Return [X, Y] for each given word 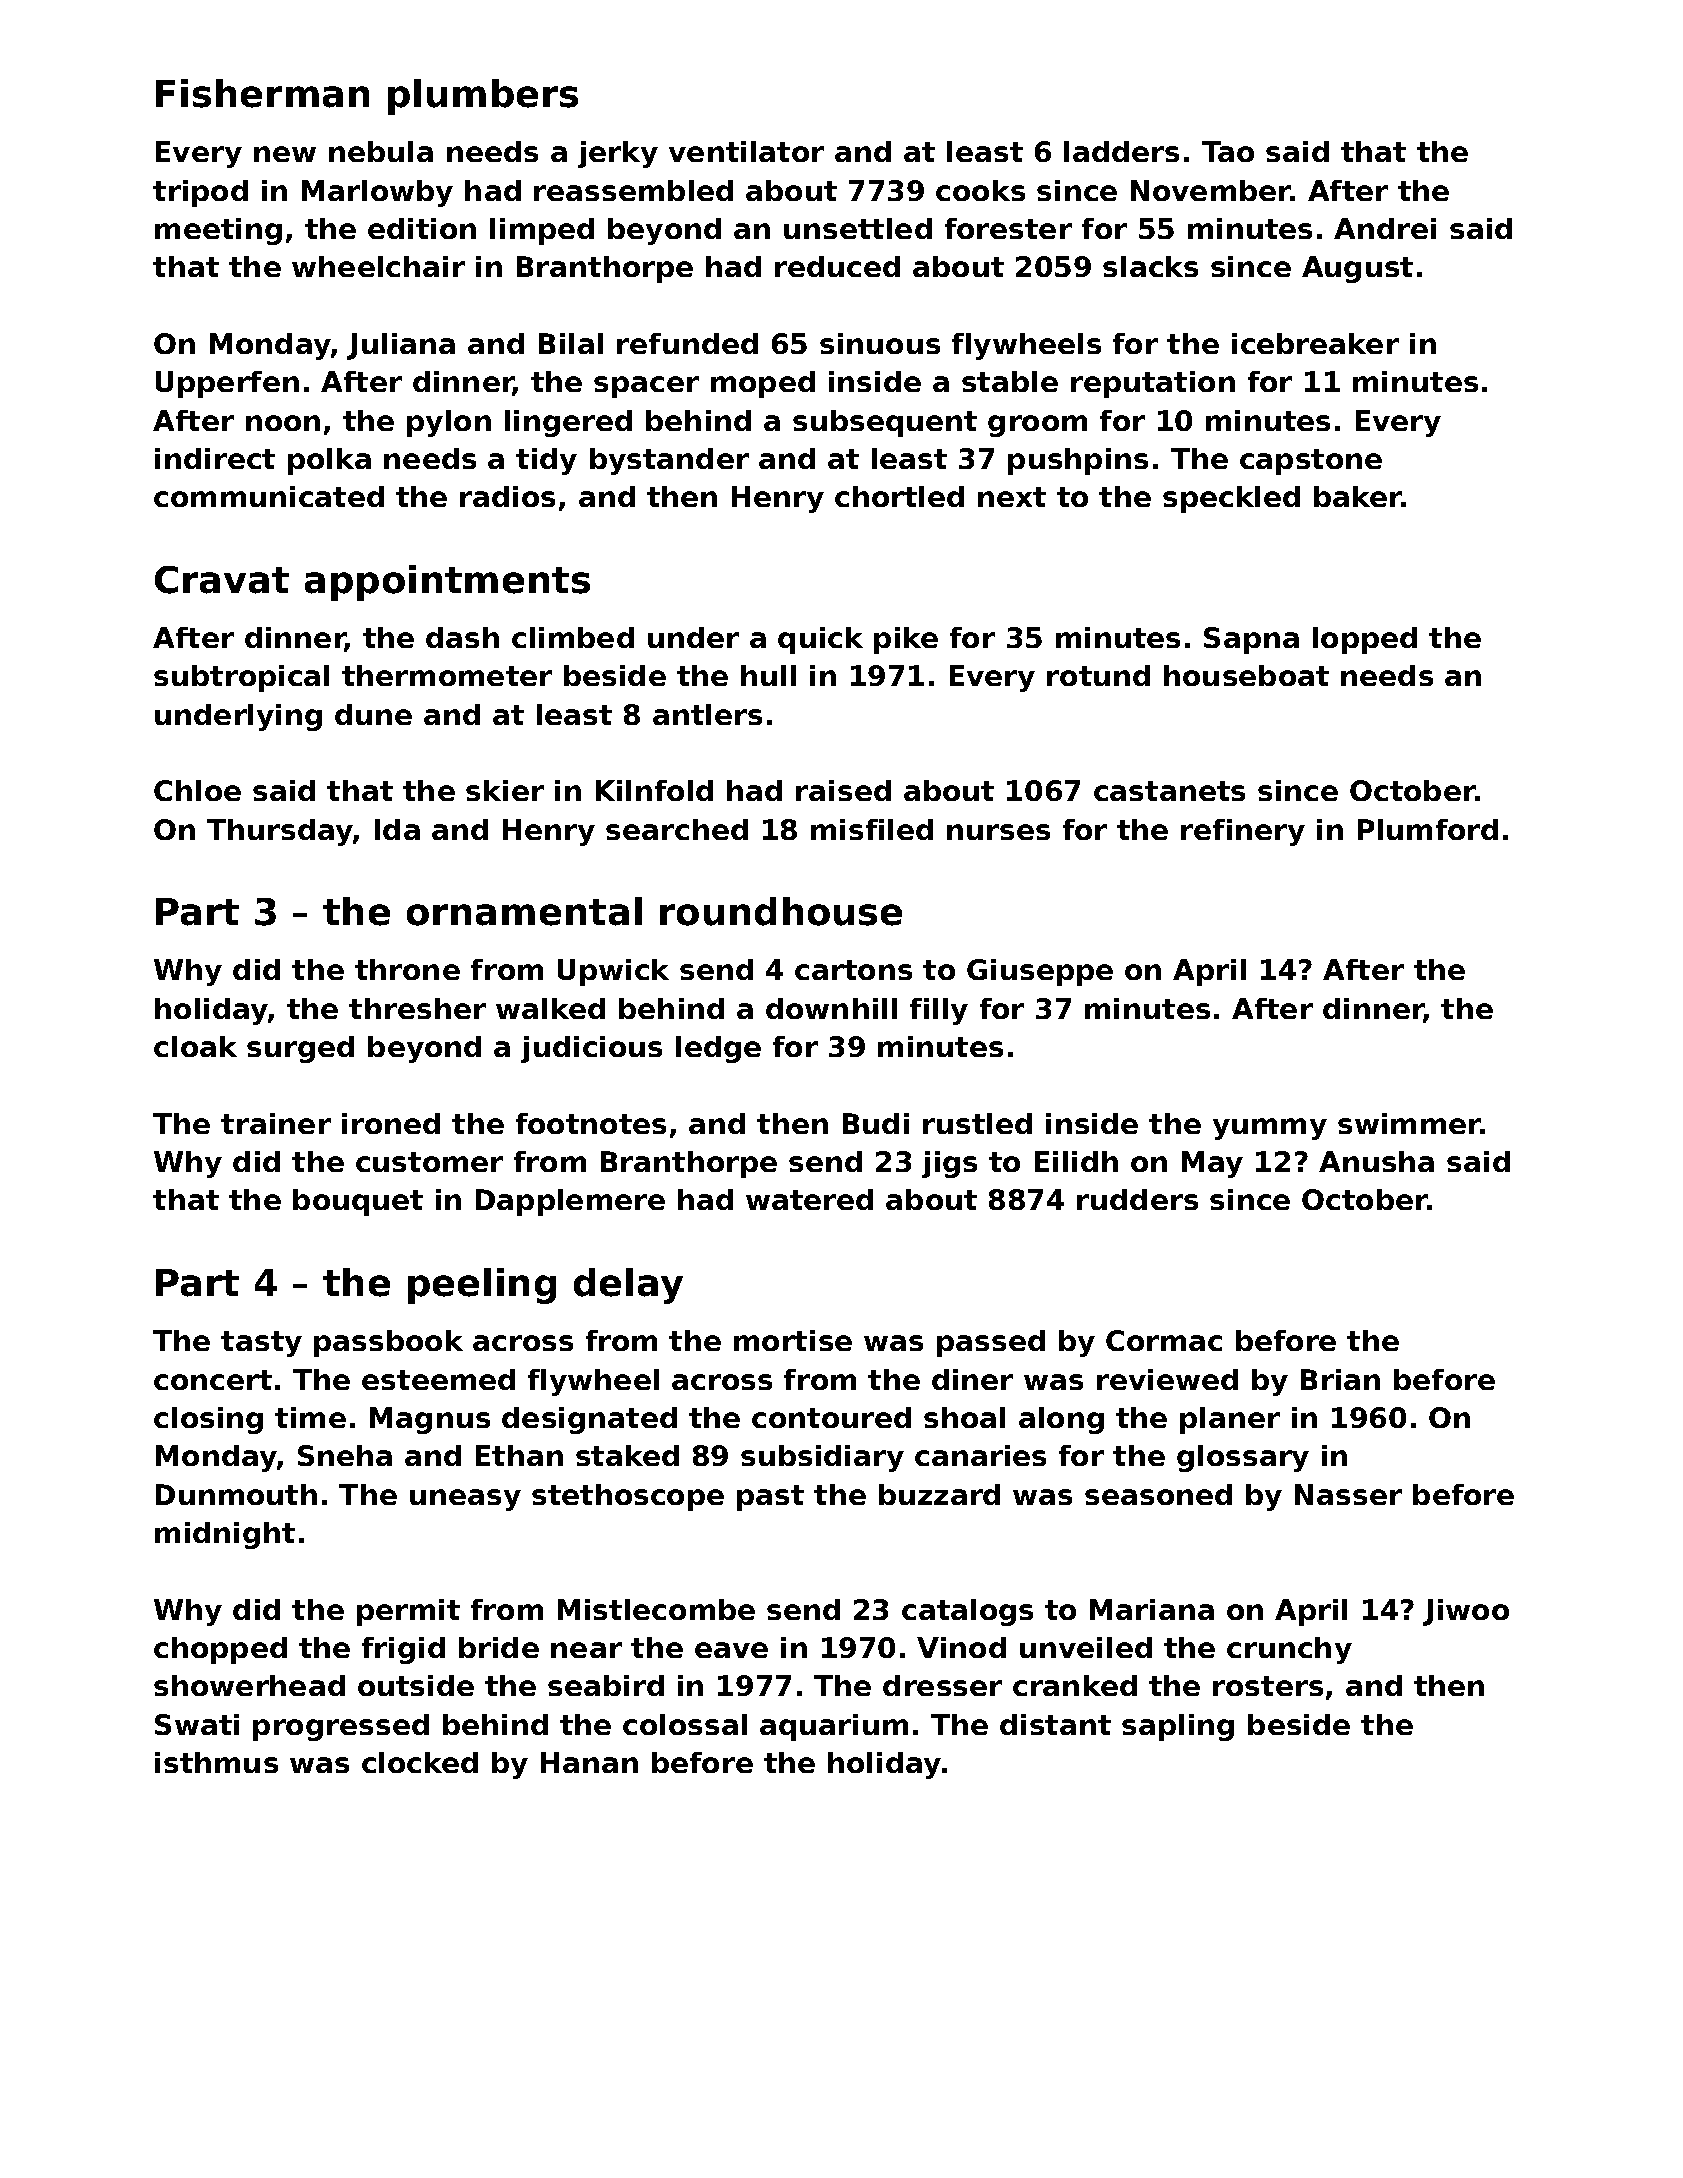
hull [768, 675]
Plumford [1428, 829]
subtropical [241, 678]
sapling [1178, 1727]
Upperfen [227, 384]
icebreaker [1315, 343]
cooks [980, 190]
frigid [403, 1650]
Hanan [589, 1762]
